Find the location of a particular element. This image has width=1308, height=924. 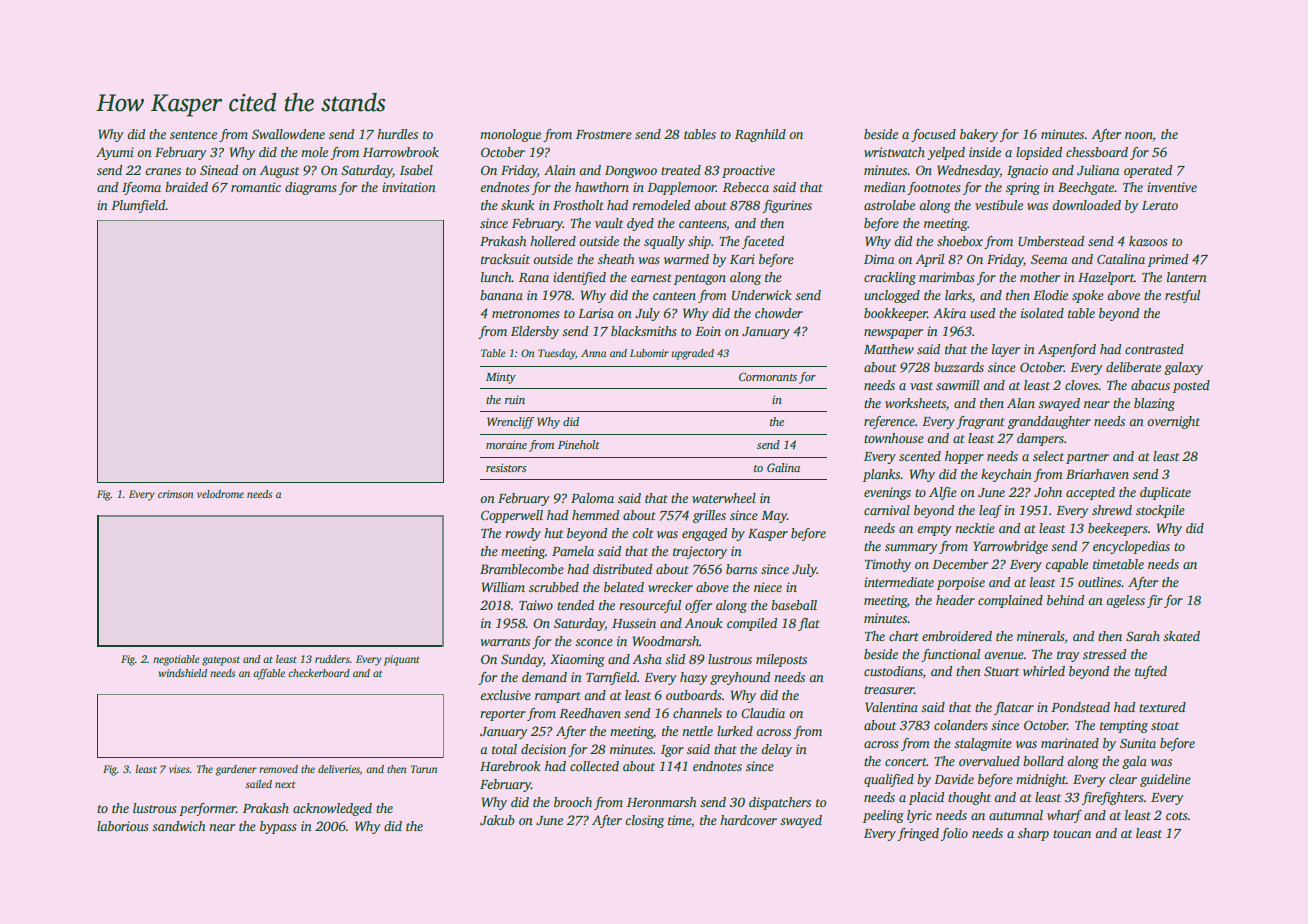

Lerato is located at coordinates (1160, 205).
